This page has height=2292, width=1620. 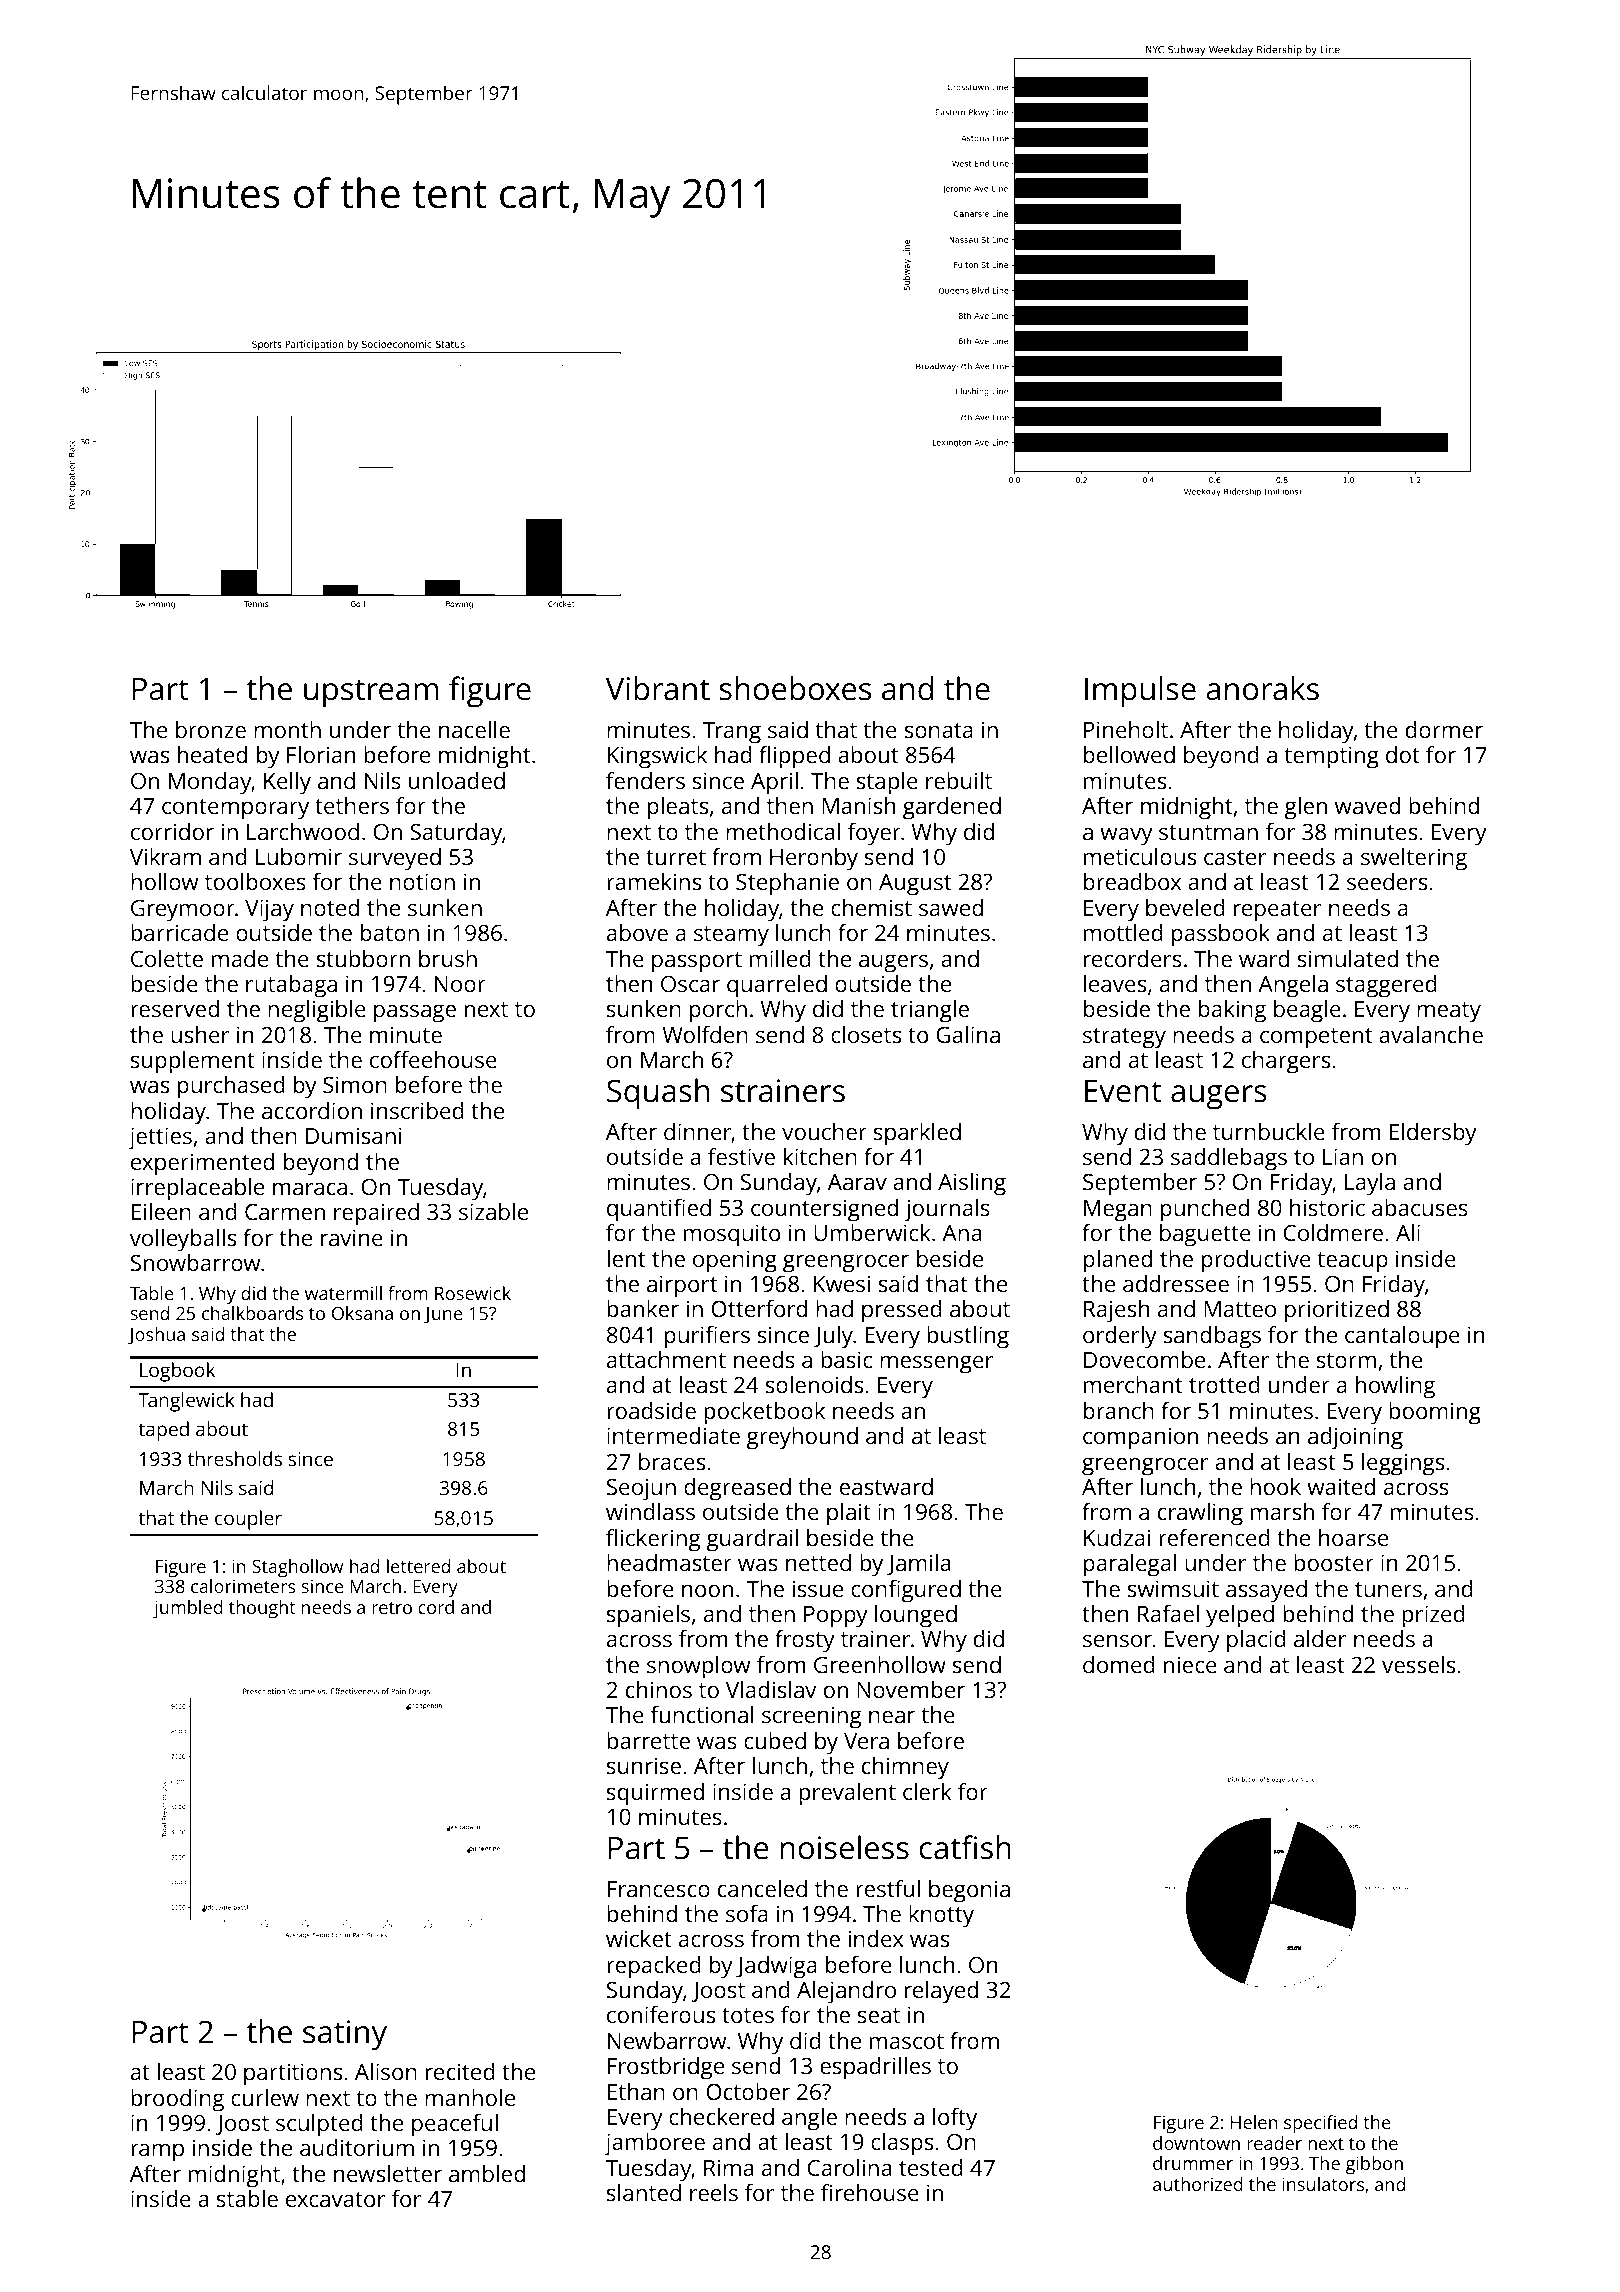 I want to click on Dumisani, so click(x=354, y=1135).
